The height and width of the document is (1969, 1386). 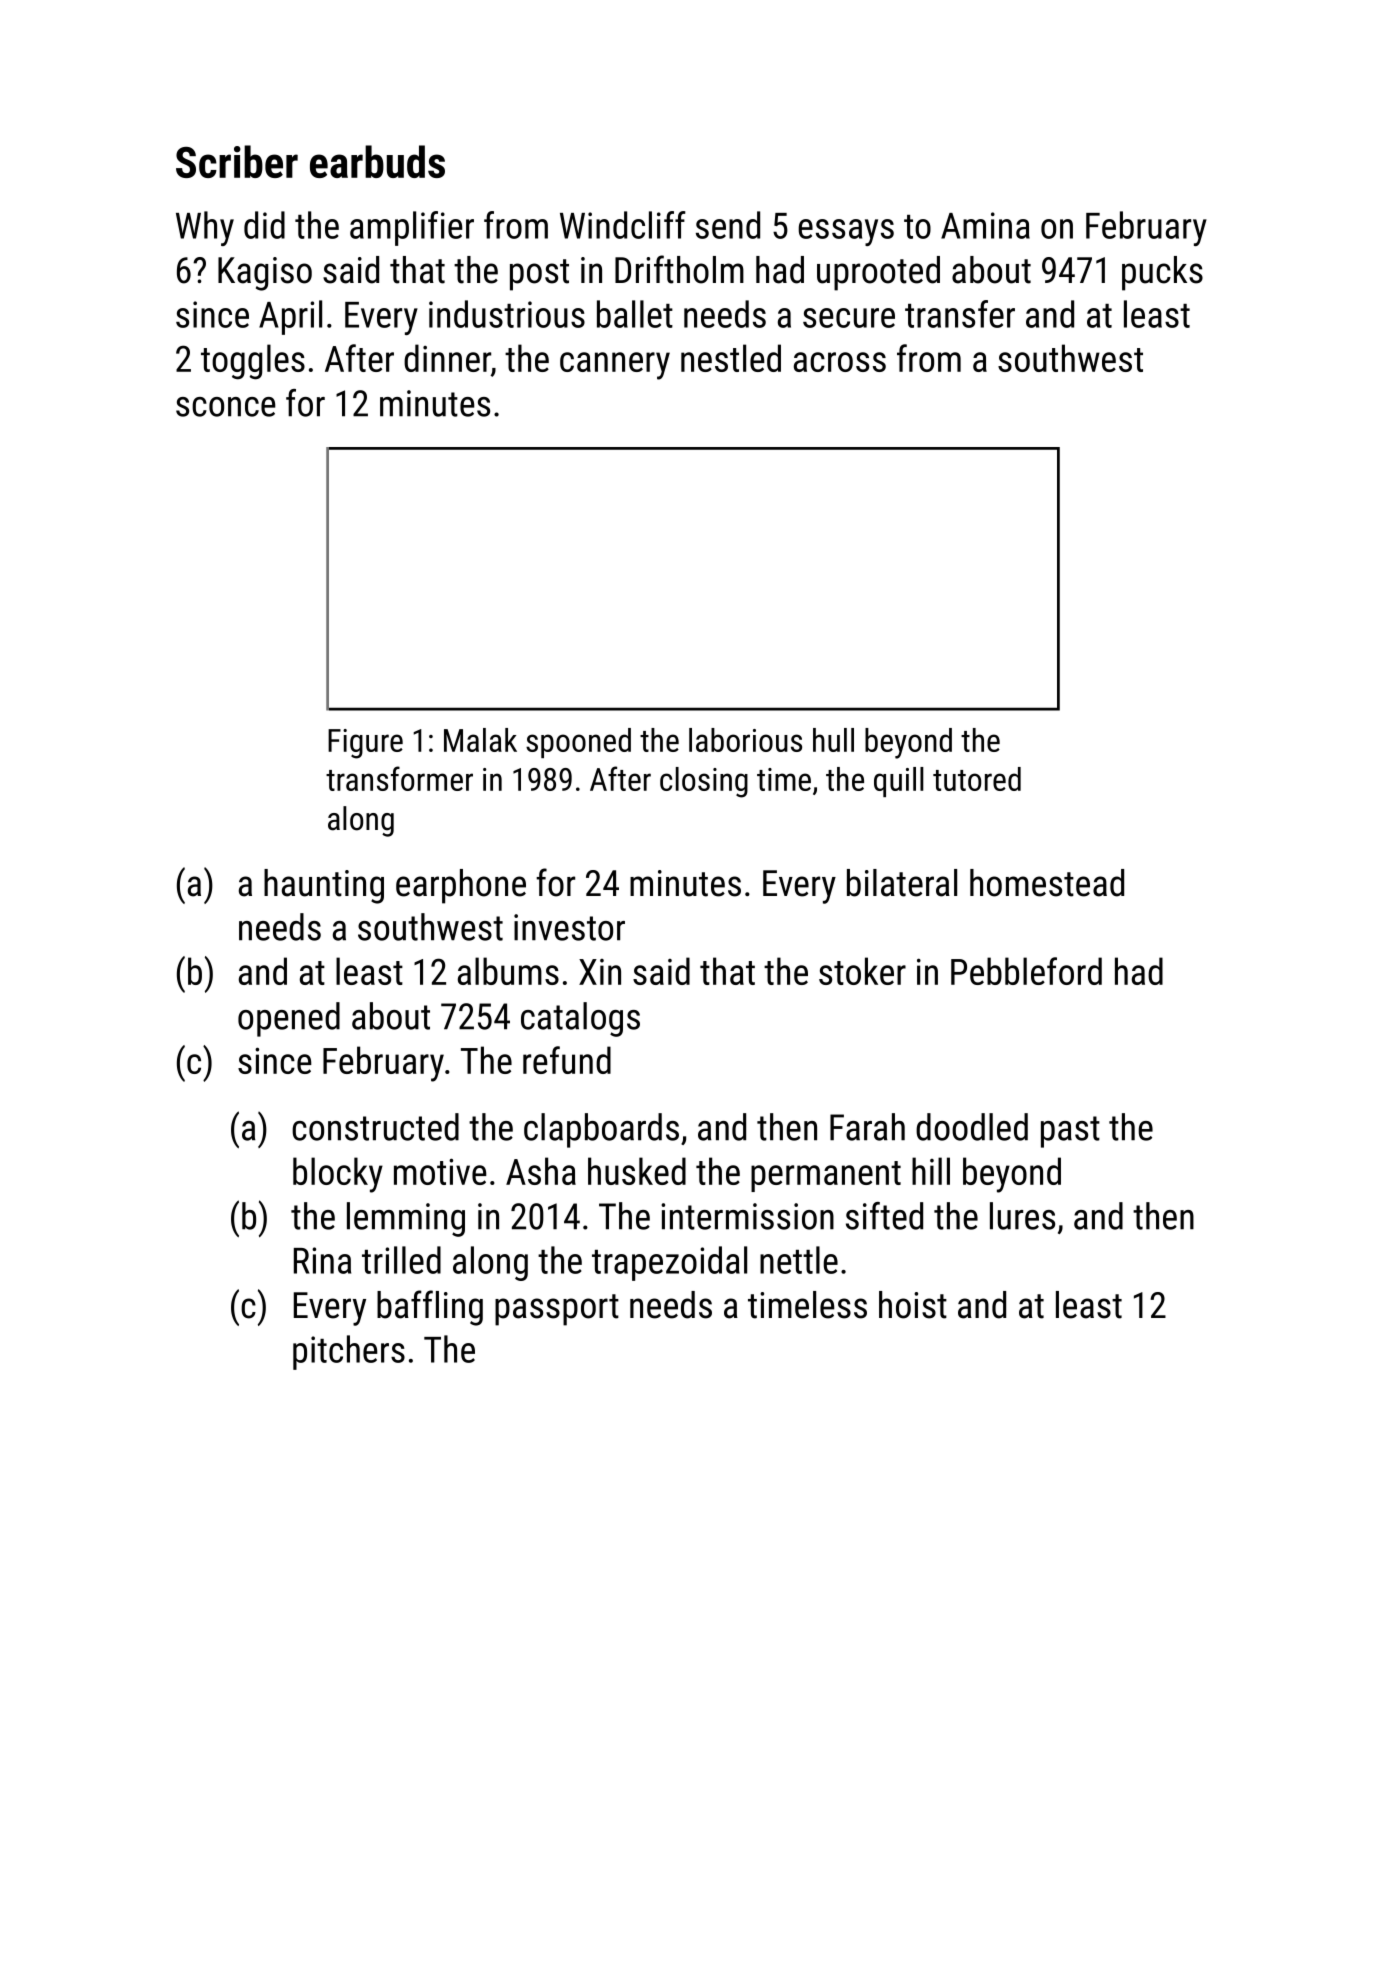 What do you see at coordinates (833, 740) in the document?
I see `hull` at bounding box center [833, 740].
